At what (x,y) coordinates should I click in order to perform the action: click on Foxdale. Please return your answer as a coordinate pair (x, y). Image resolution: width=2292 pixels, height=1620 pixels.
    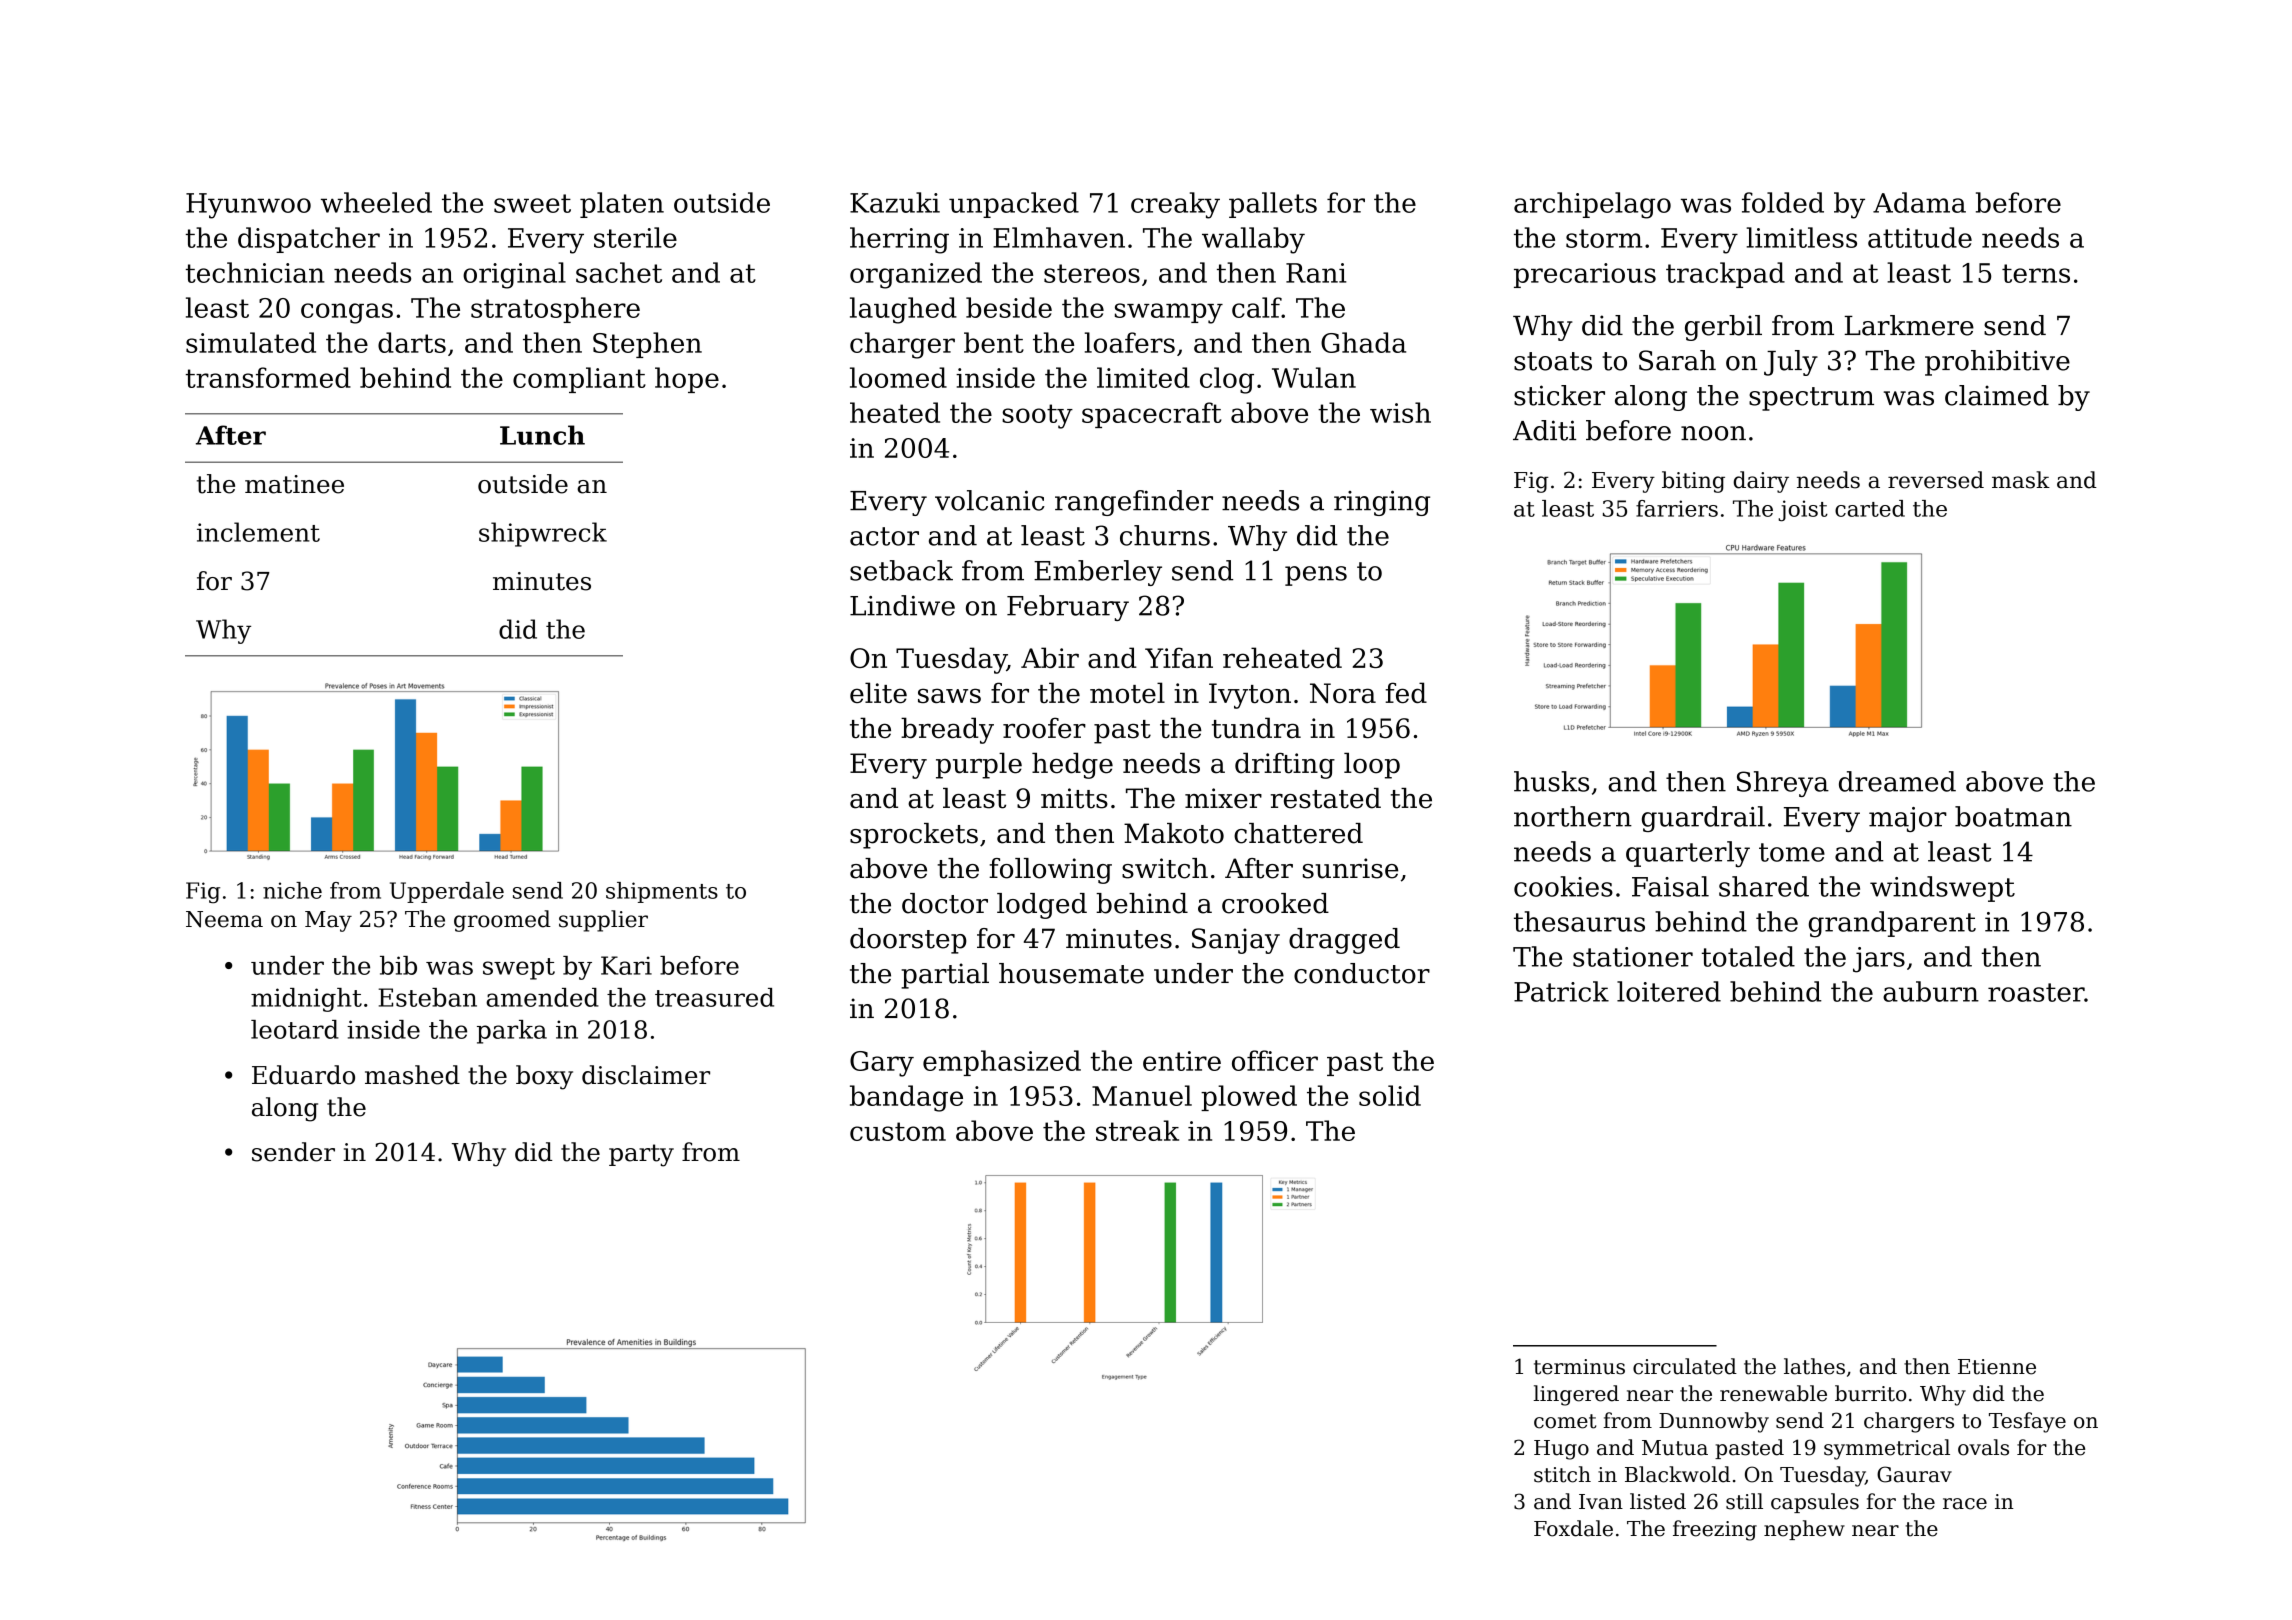
    Looking at the image, I should click on (1573, 1528).
